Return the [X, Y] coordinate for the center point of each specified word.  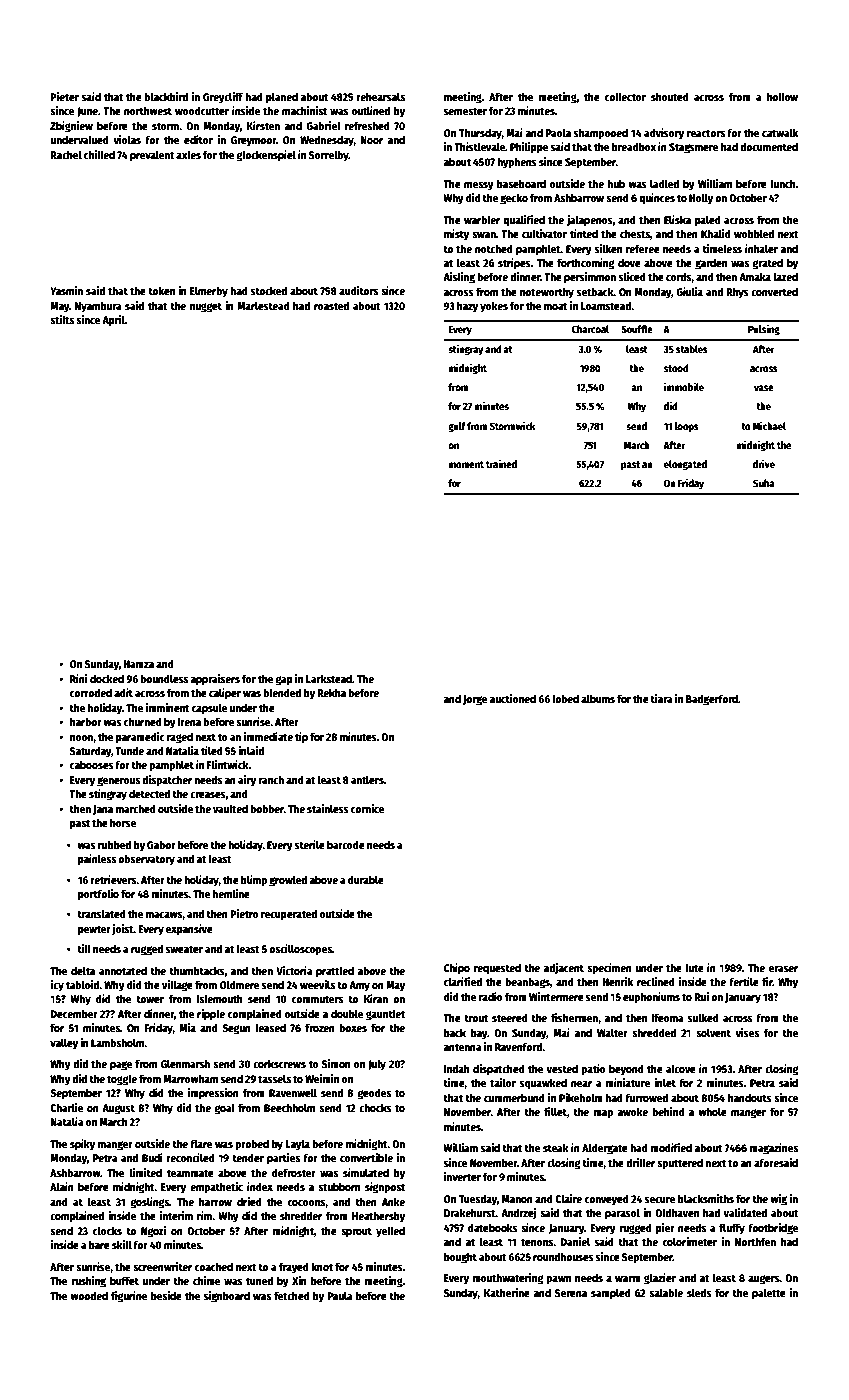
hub [616, 183]
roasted [331, 305]
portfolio [98, 895]
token [161, 290]
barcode [346, 844]
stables [692, 349]
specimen [609, 969]
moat [556, 306]
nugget [206, 307]
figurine [129, 1297]
